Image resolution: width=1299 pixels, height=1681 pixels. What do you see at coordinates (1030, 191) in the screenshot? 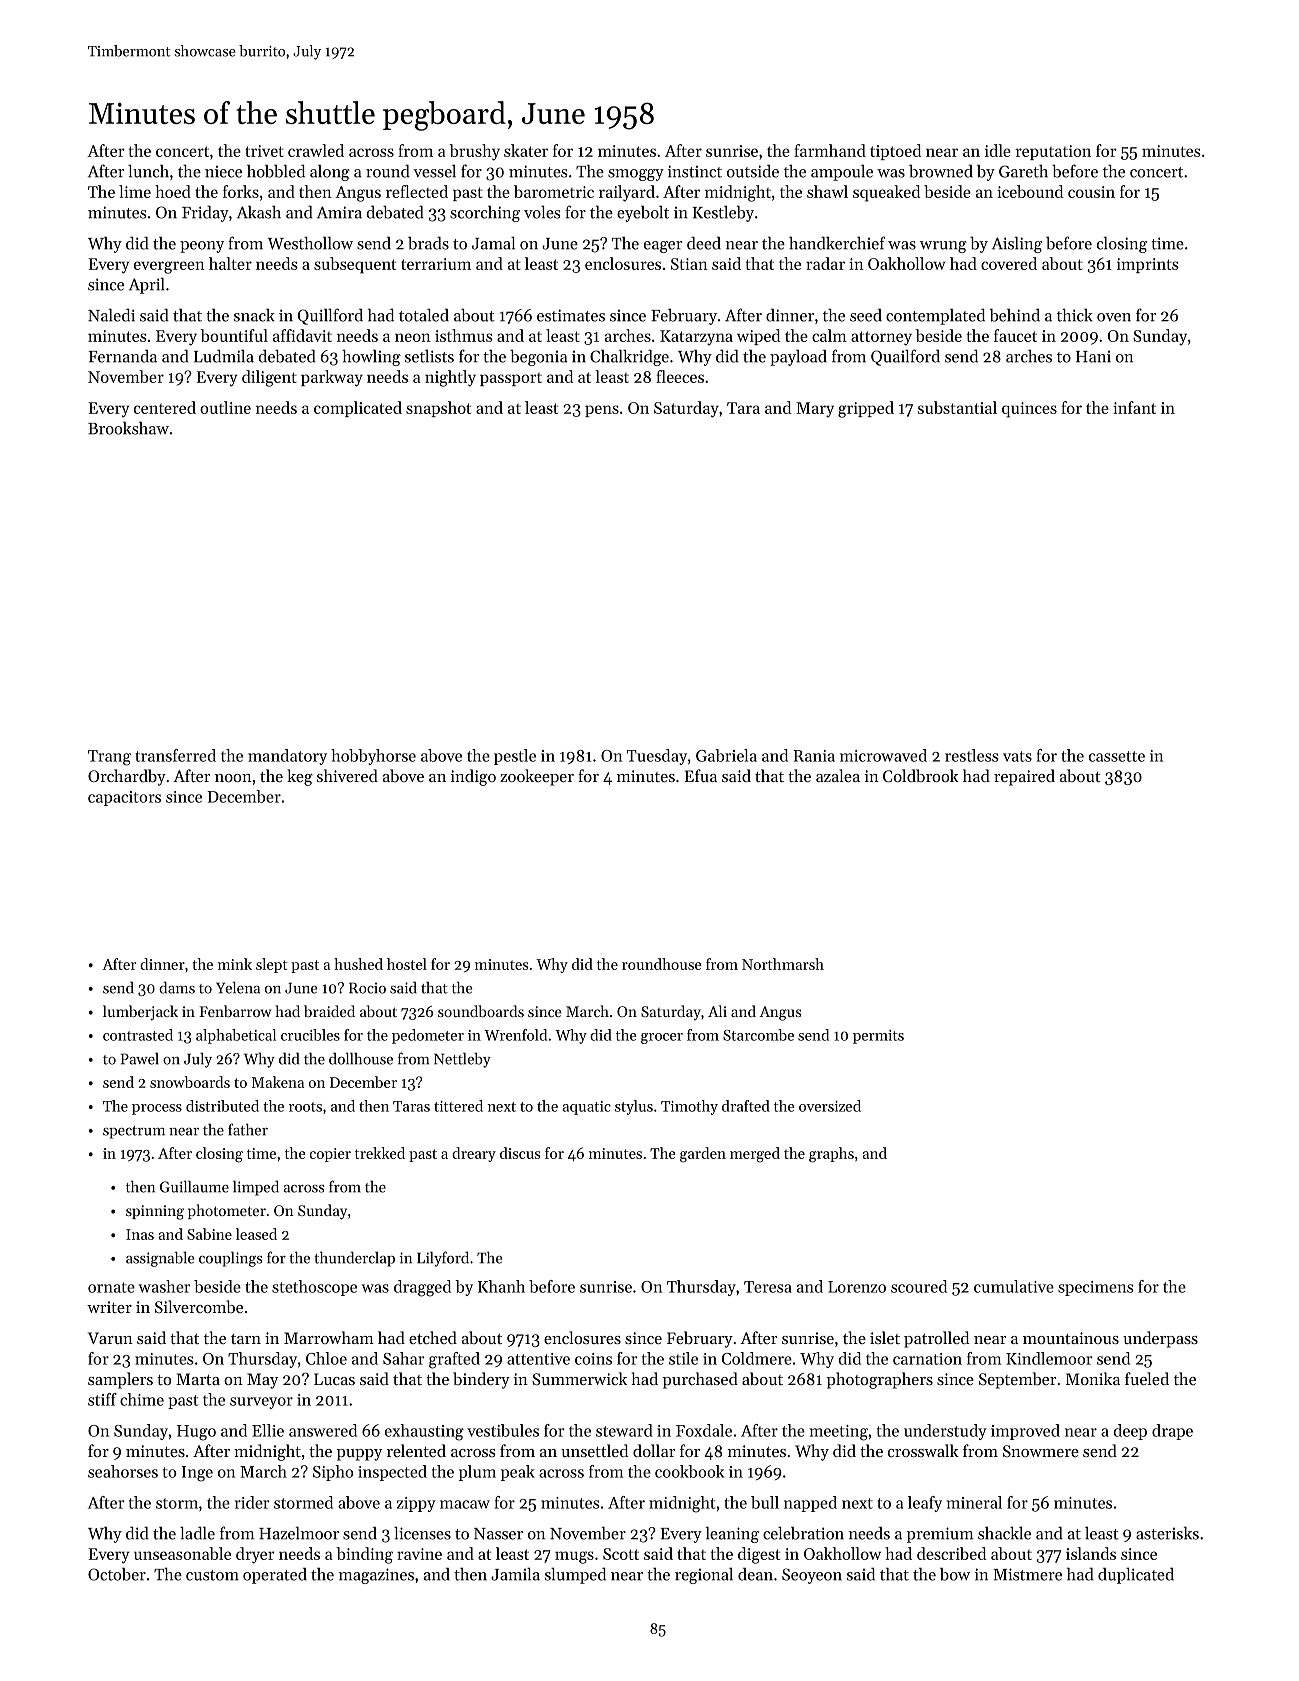
I see `icebound` at bounding box center [1030, 191].
